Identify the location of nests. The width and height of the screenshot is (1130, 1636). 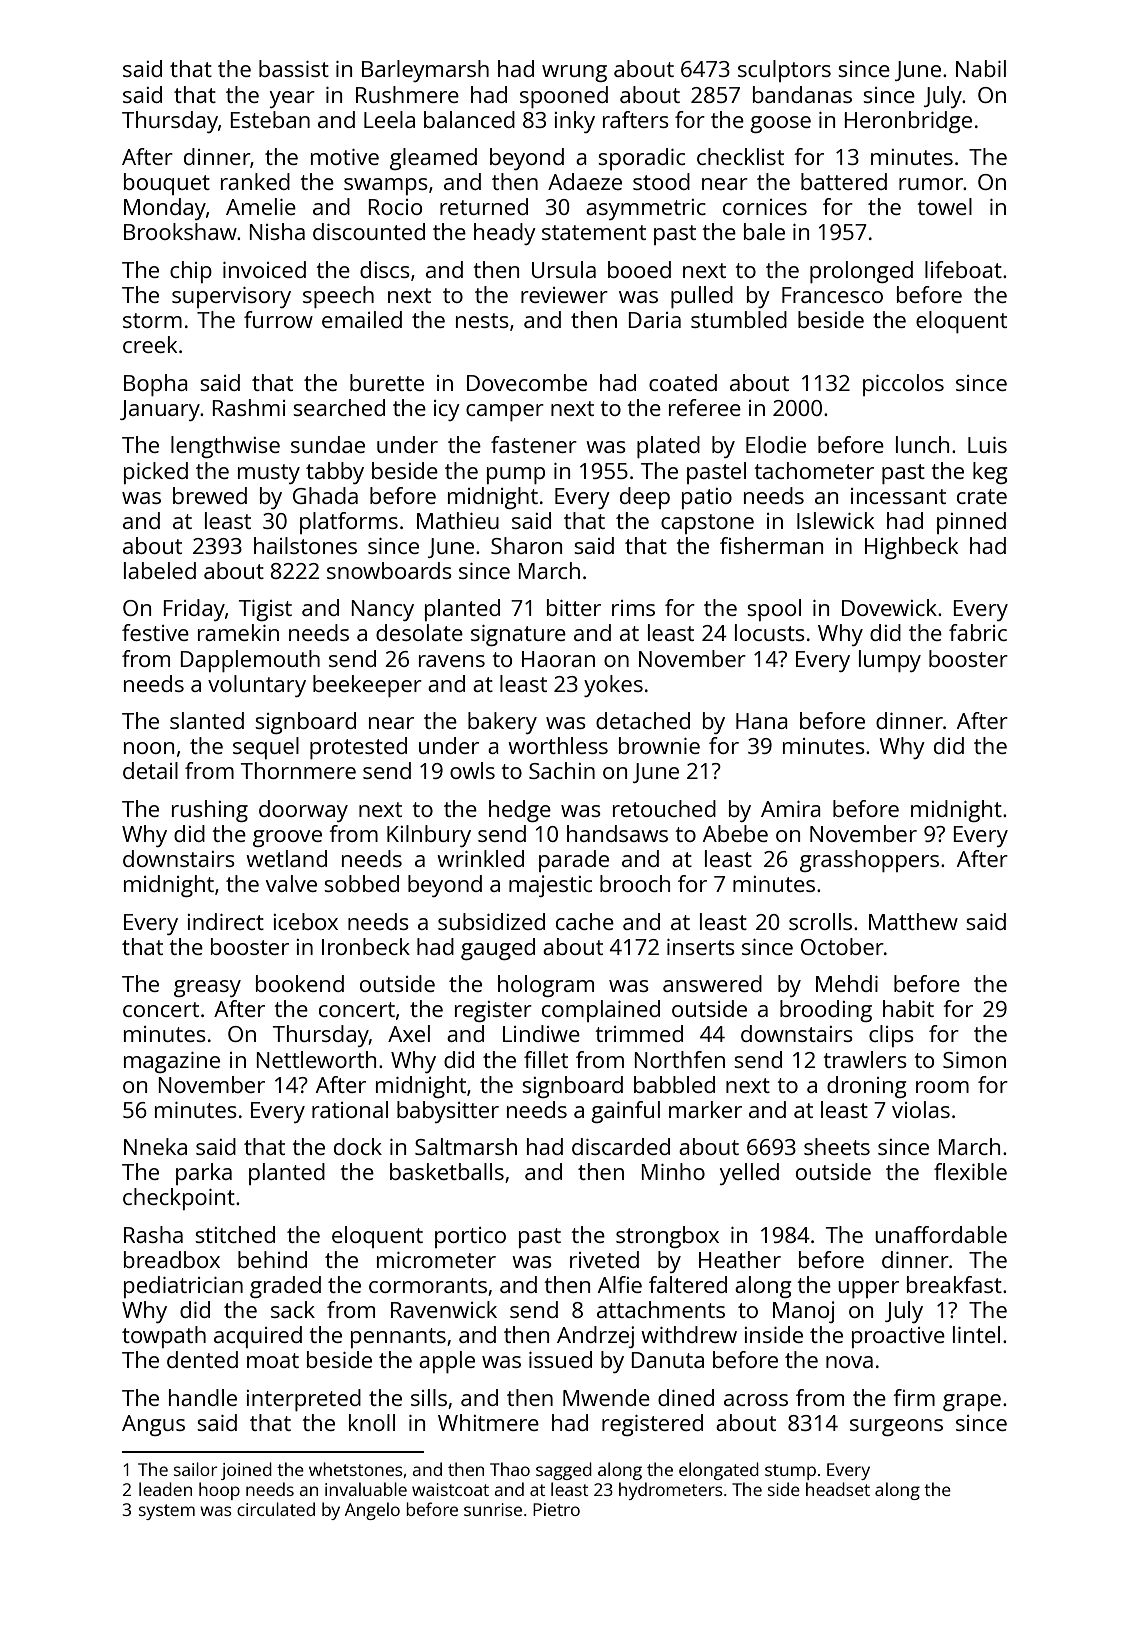
(482, 320).
